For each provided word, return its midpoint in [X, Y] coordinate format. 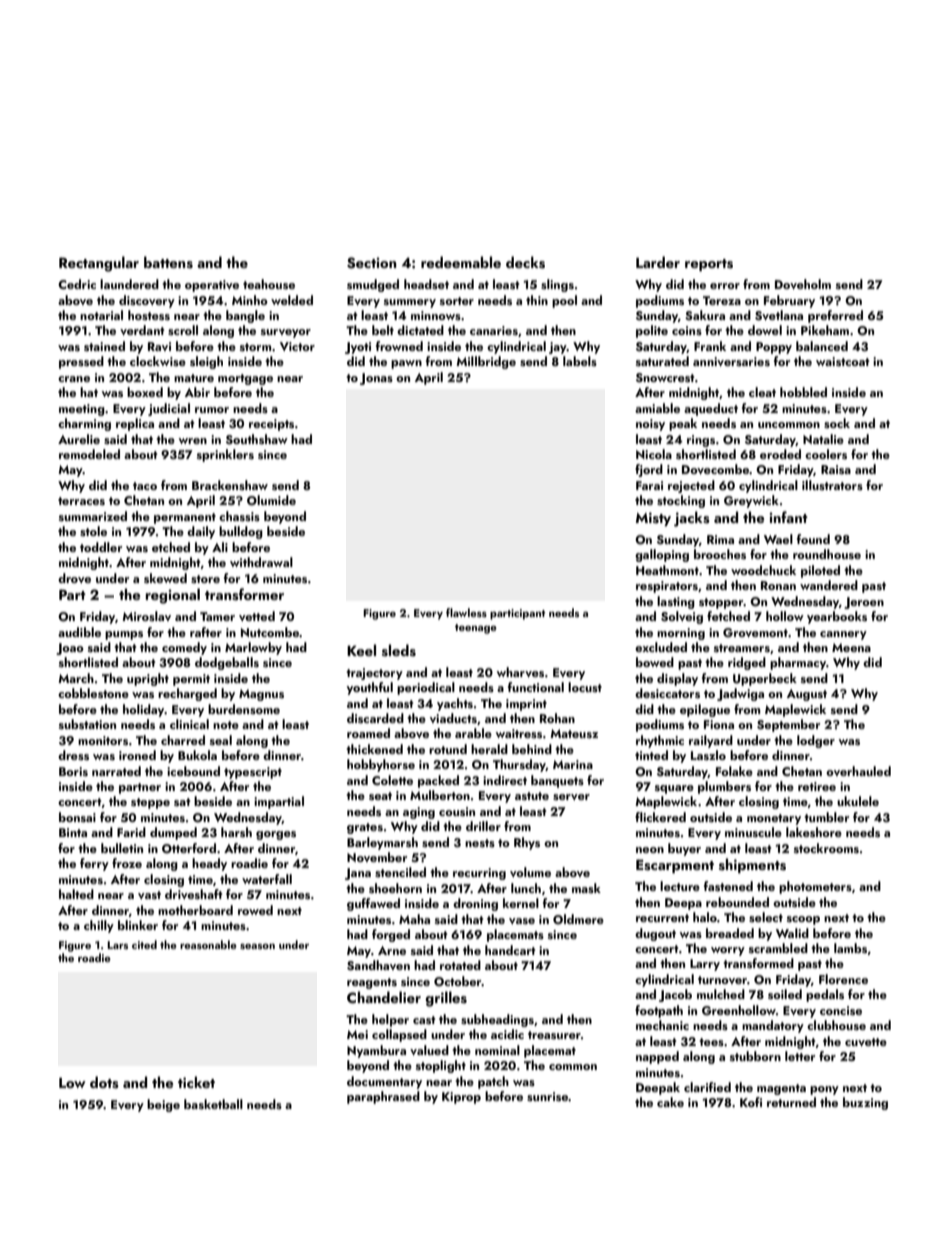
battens [168, 262]
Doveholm [803, 284]
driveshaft [193, 894]
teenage [476, 629]
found [813, 539]
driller [483, 826]
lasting [676, 602]
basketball [213, 1104]
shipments [752, 865]
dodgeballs [227, 663]
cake [670, 1102]
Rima [720, 539]
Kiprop [461, 1098]
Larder [658, 262]
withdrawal [261, 562]
